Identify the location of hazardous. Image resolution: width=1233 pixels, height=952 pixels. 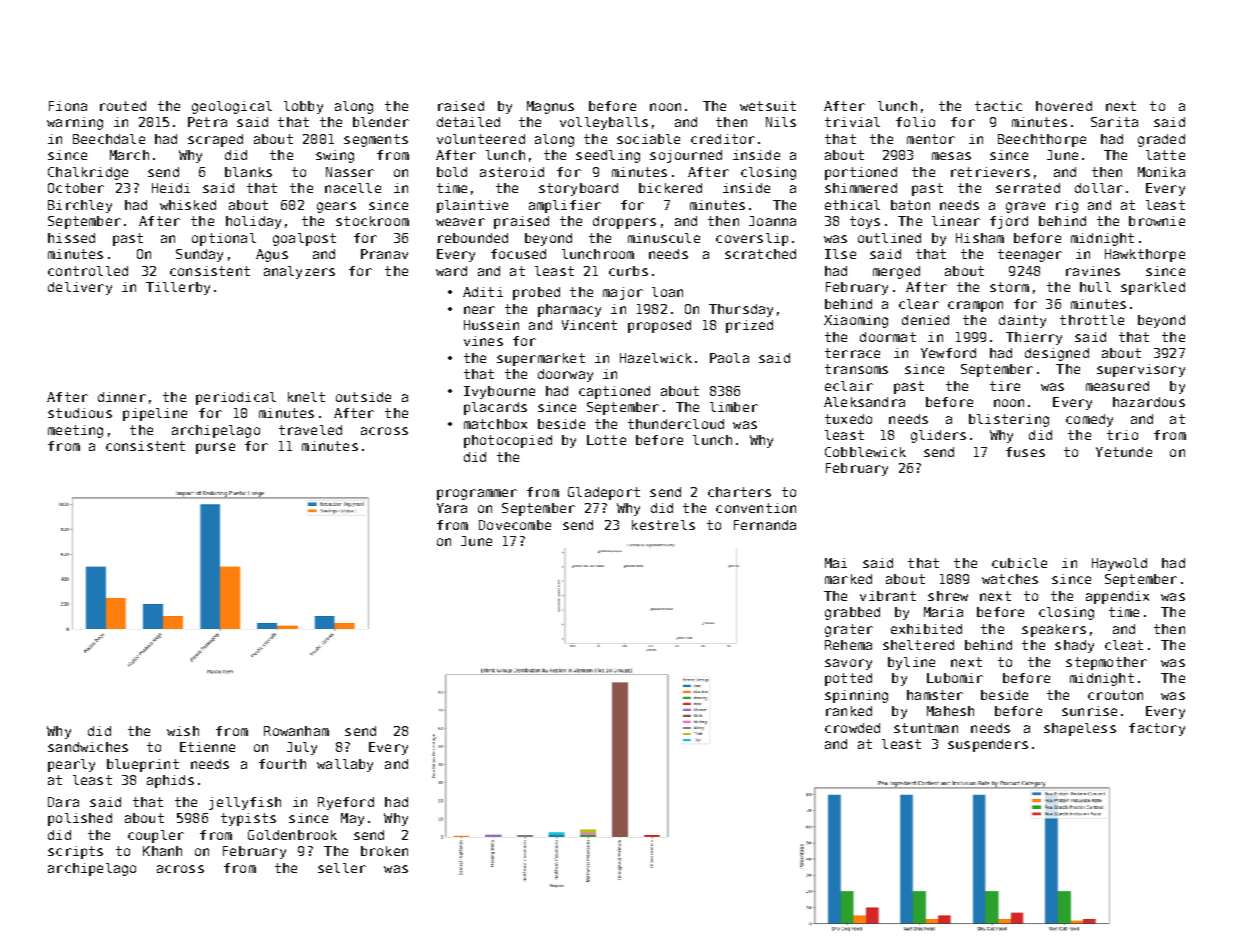
(1149, 402).
